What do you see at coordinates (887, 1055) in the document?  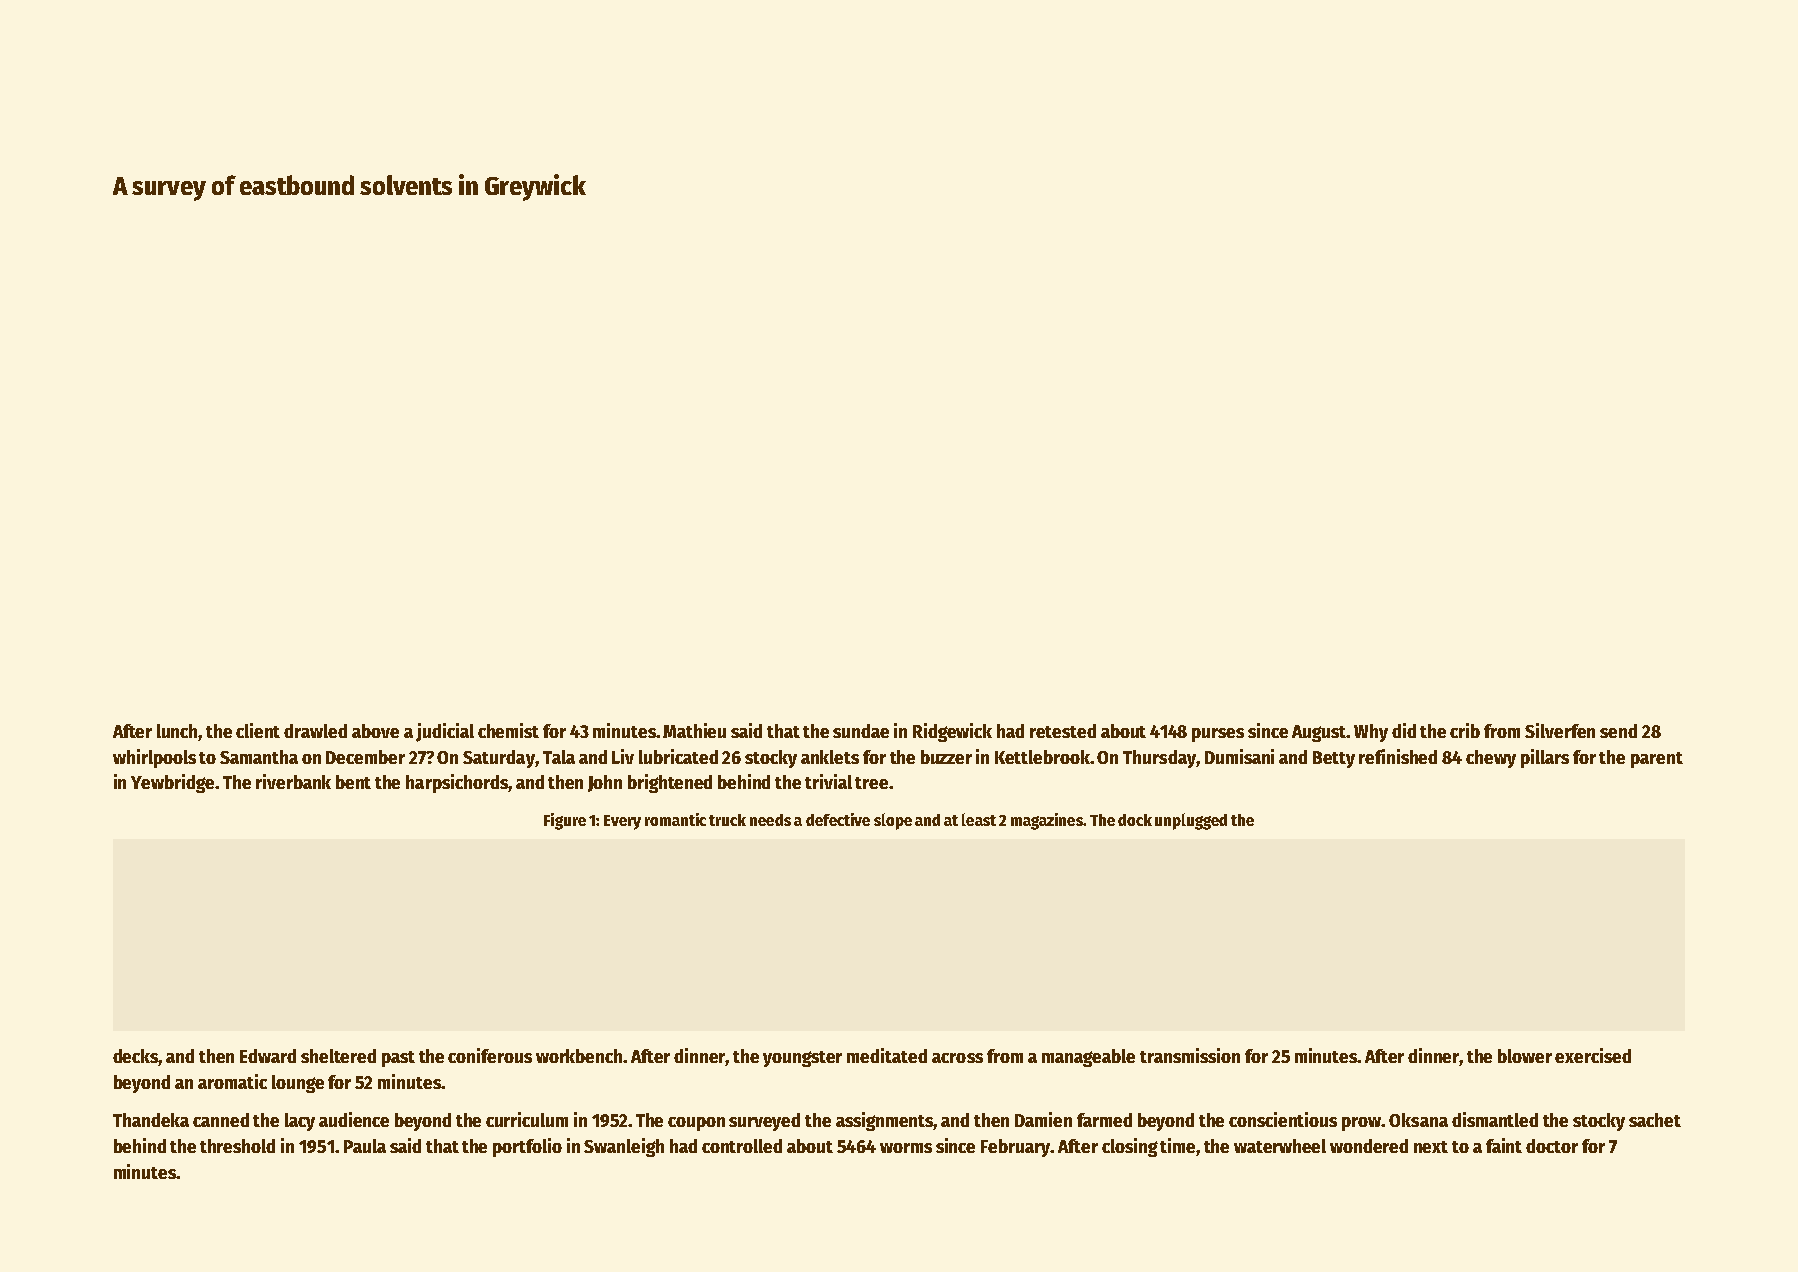 I see `meditated` at bounding box center [887, 1055].
